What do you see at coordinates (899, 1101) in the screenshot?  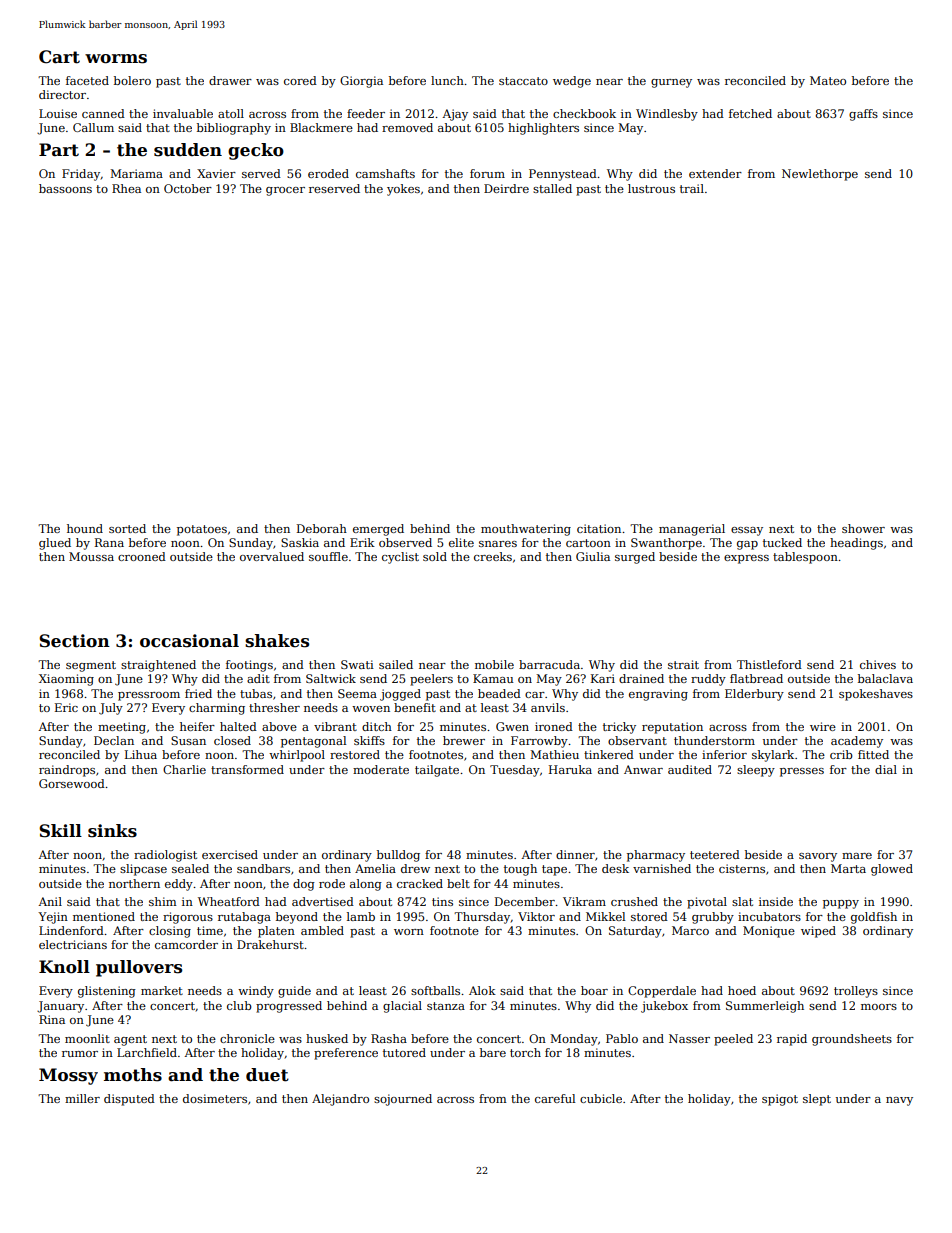 I see `navy` at bounding box center [899, 1101].
